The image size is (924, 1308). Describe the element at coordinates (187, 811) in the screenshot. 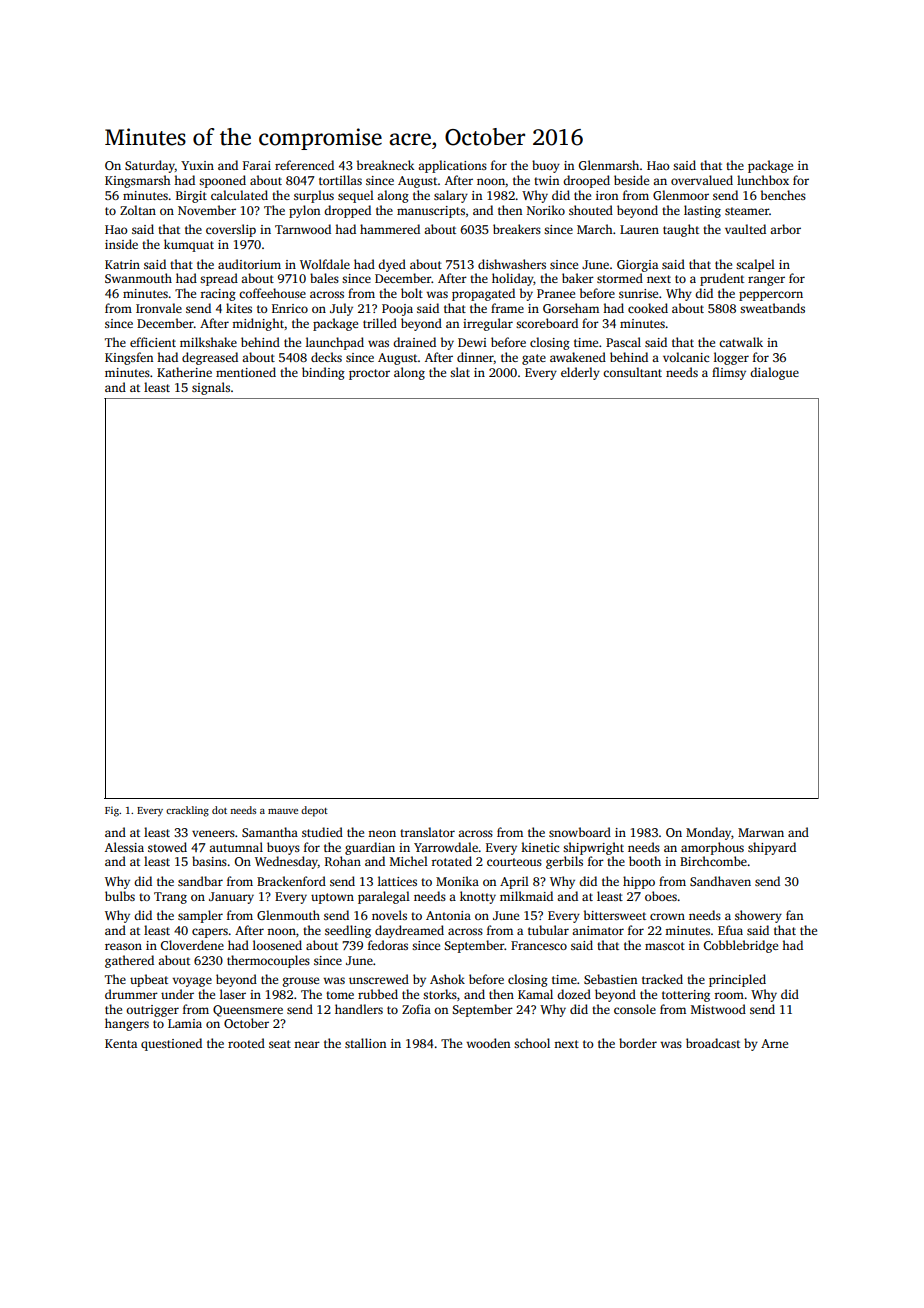

I see `crackling` at that location.
